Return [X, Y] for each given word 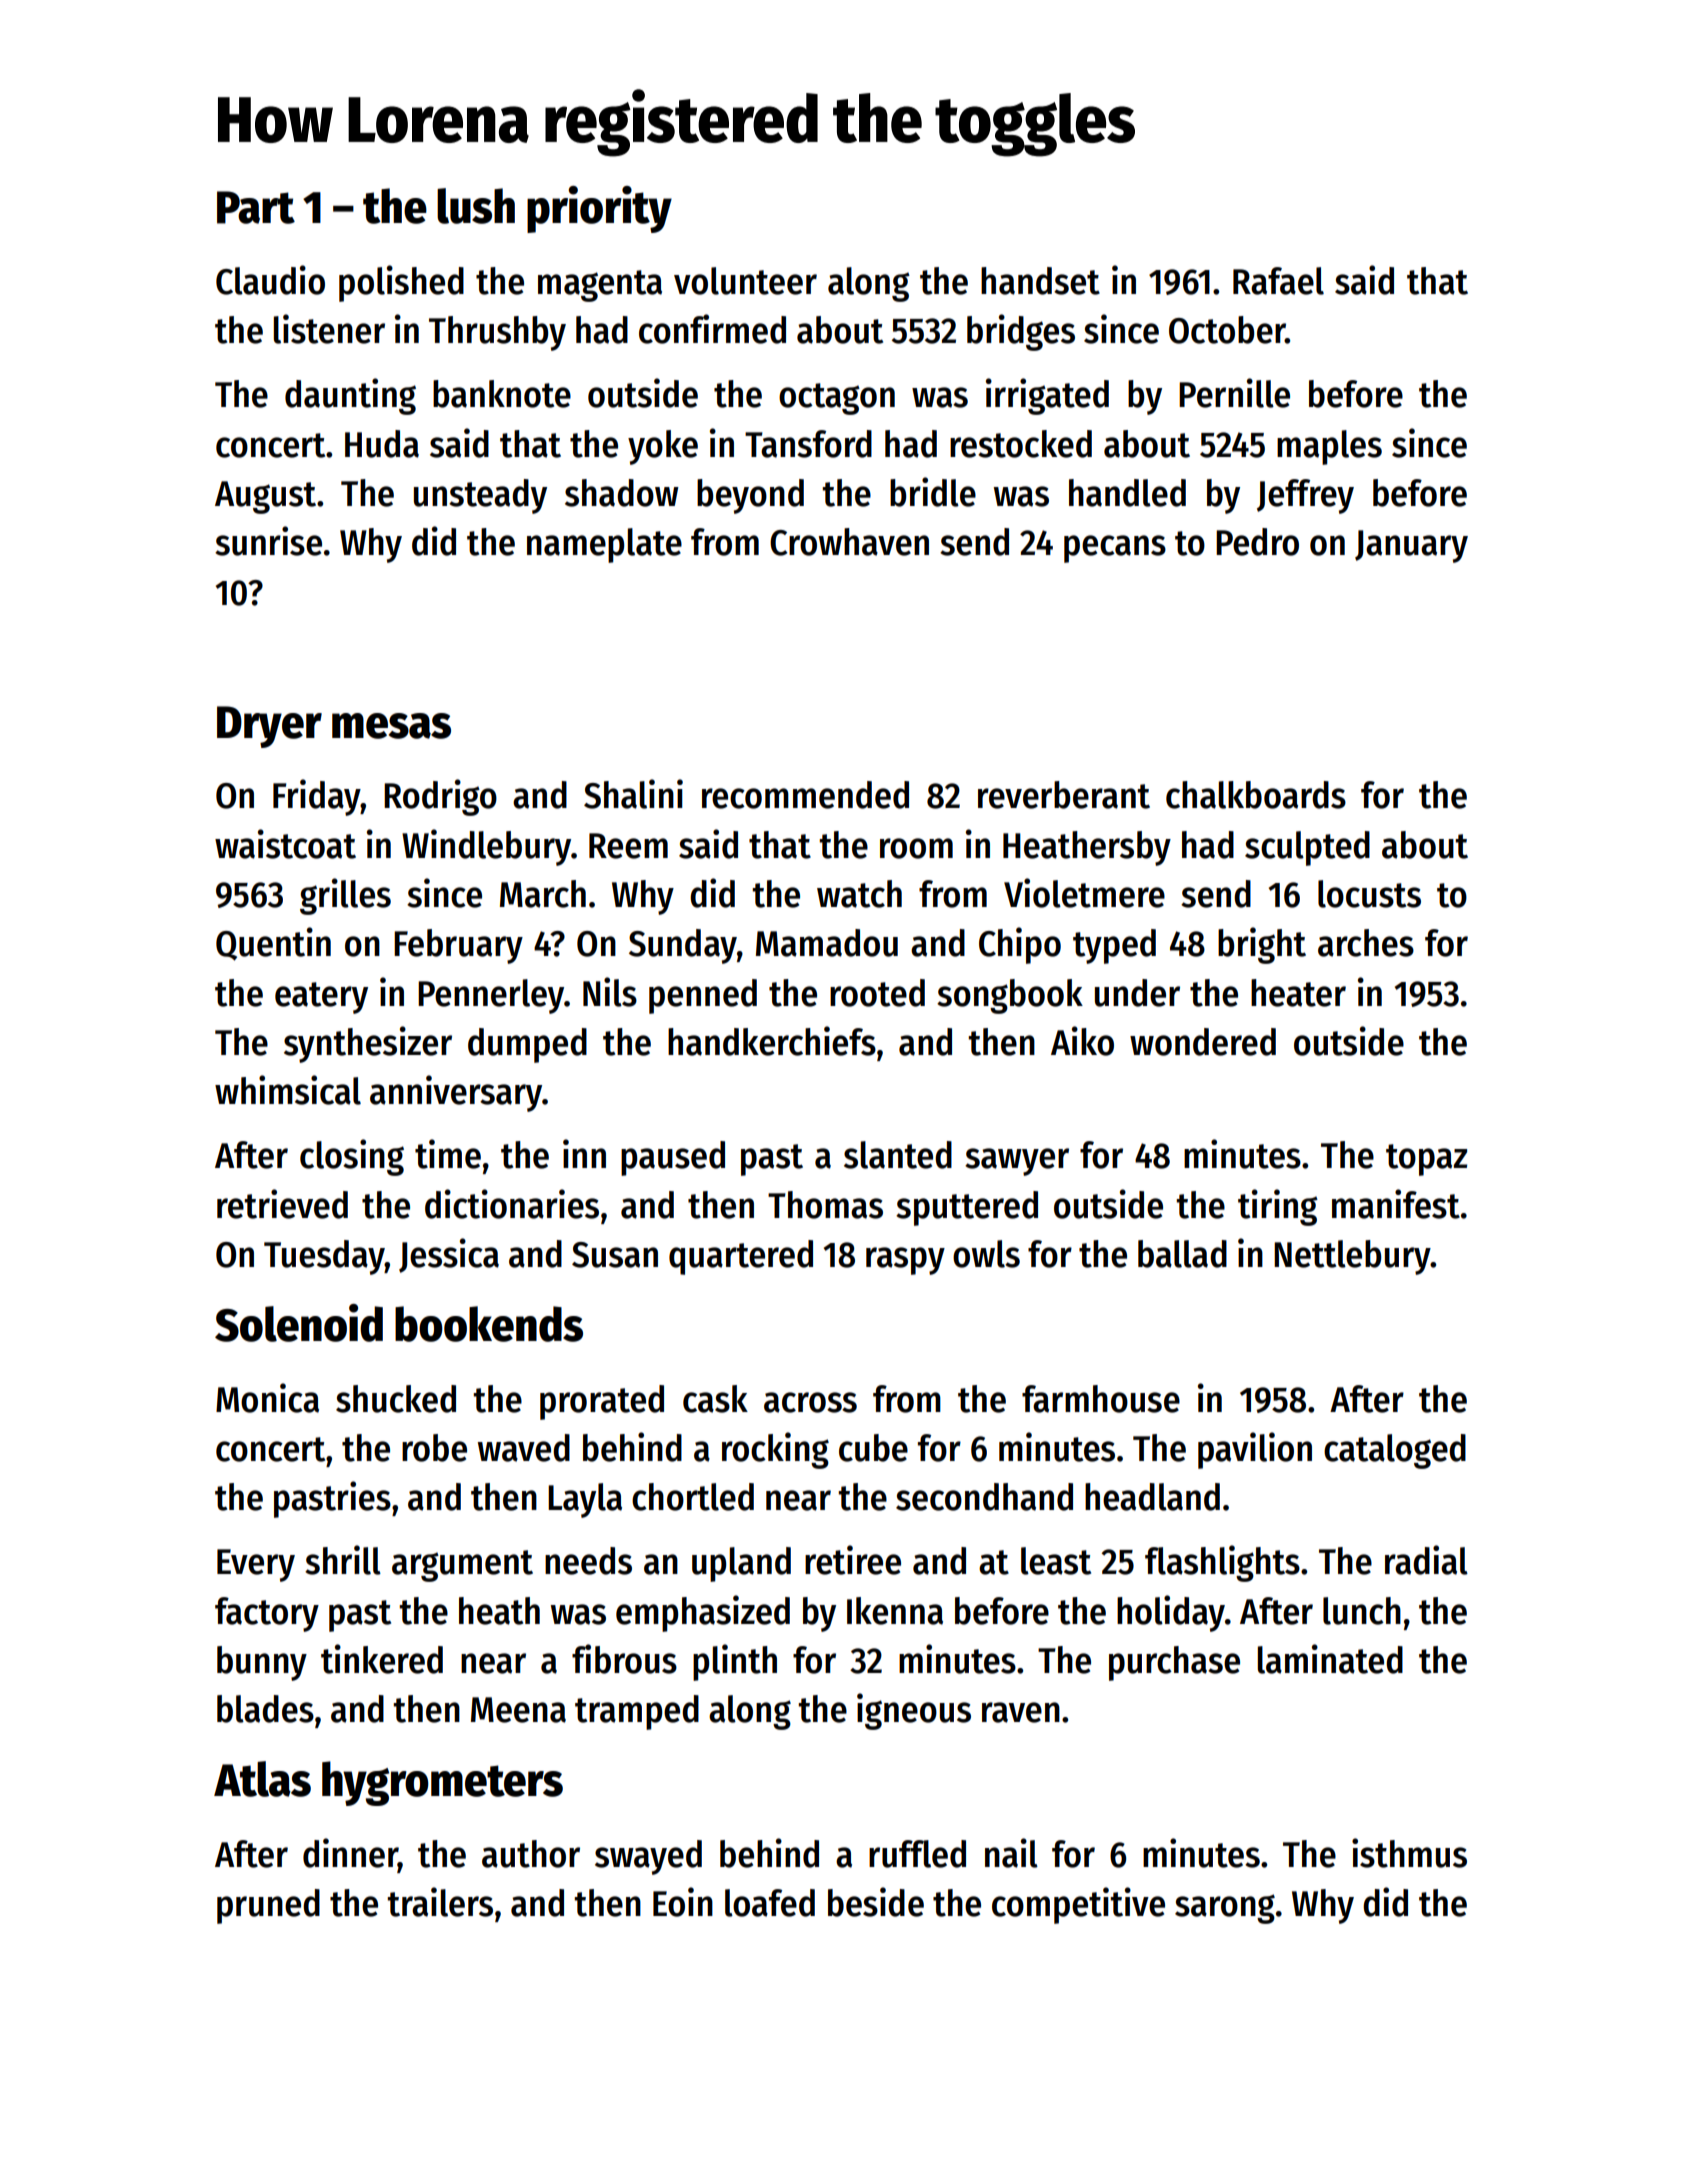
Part [256, 207]
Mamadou [827, 943]
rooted [877, 993]
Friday [317, 797]
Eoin [683, 1902]
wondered [1203, 1042]
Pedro [1257, 542]
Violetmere [1084, 893]
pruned [268, 1906]
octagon [837, 399]
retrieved [282, 1204]
